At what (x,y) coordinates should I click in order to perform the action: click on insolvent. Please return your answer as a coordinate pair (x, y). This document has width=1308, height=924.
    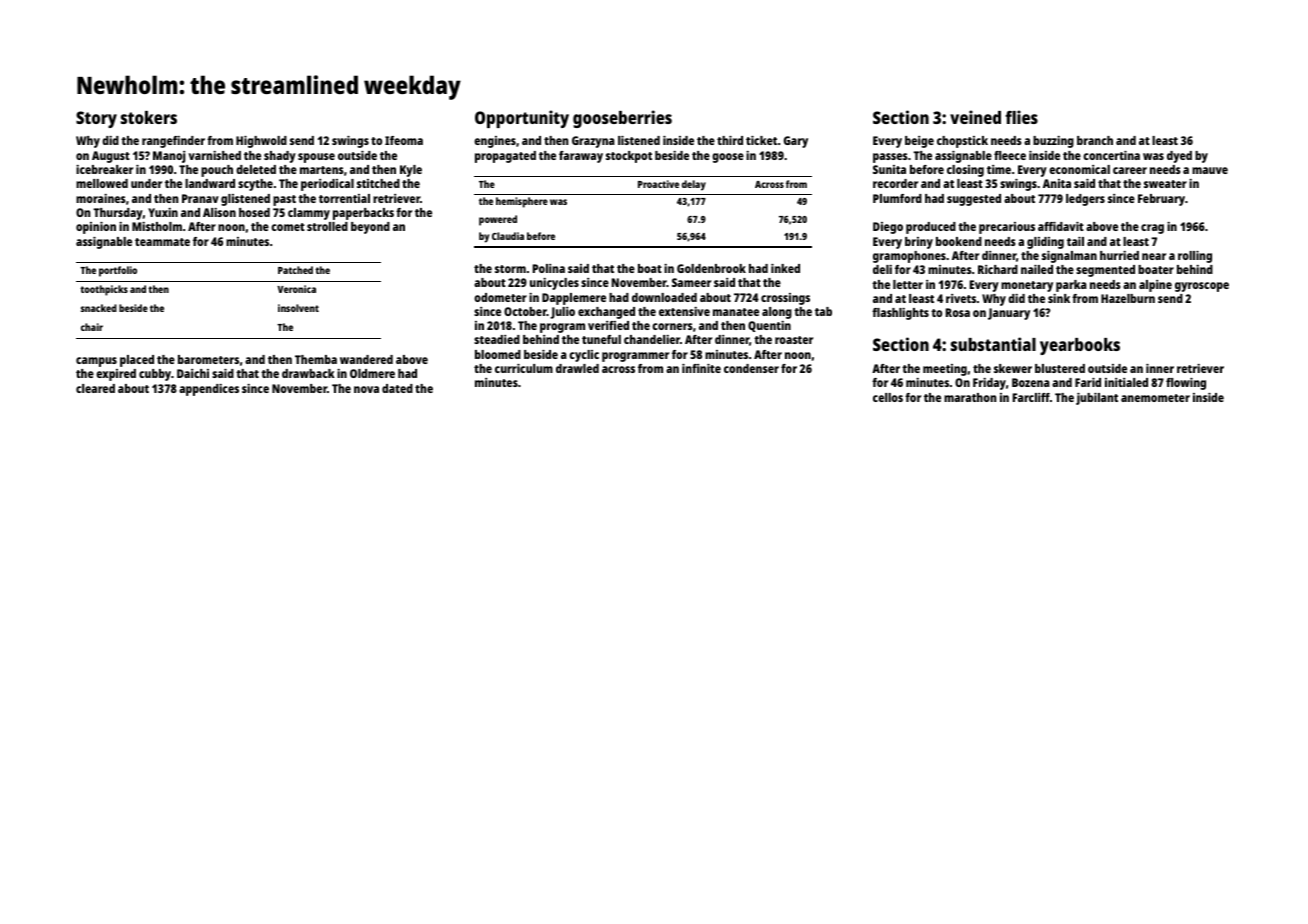
    Looking at the image, I should click on (298, 308).
